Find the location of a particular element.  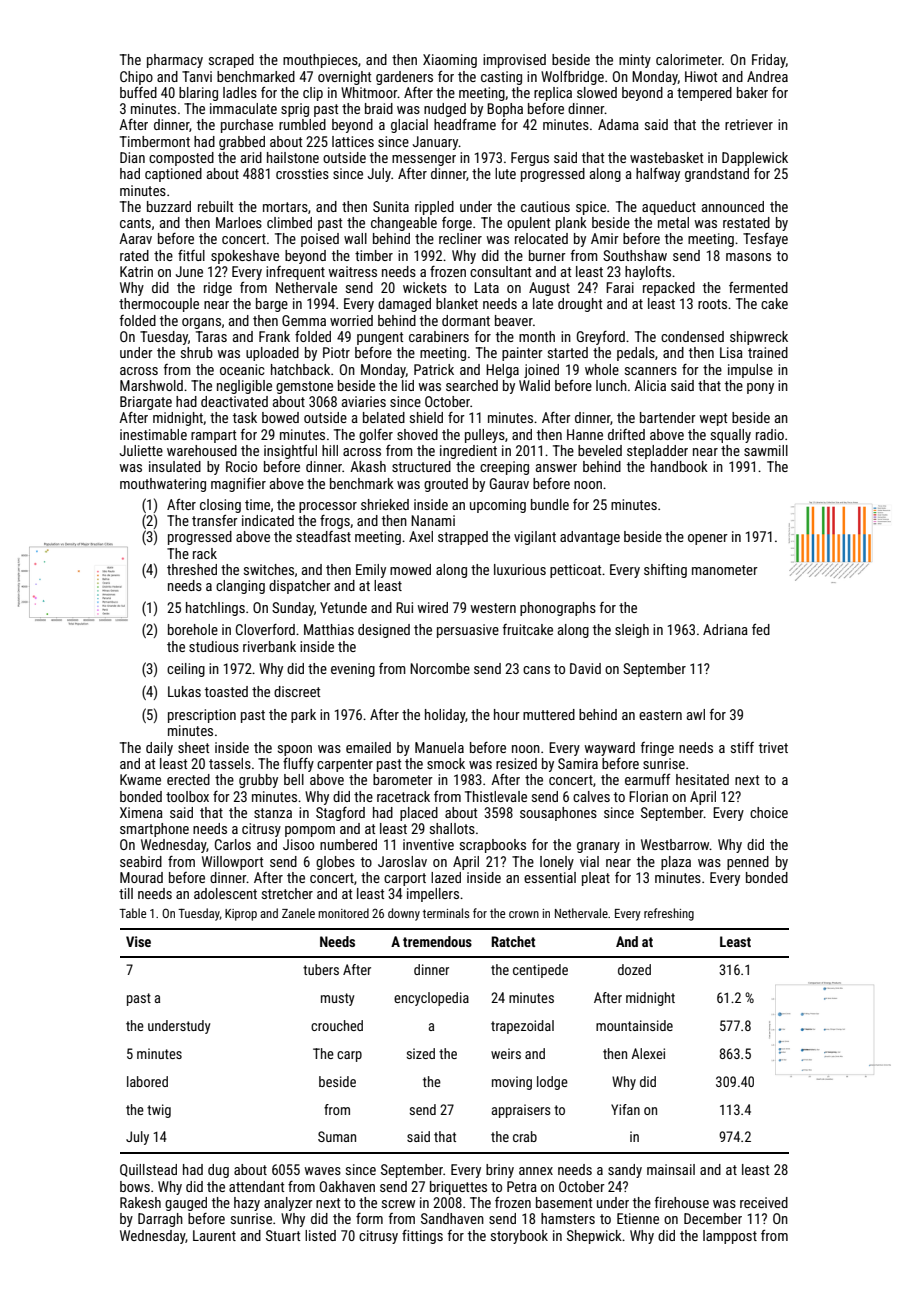

designed is located at coordinates (384, 631).
